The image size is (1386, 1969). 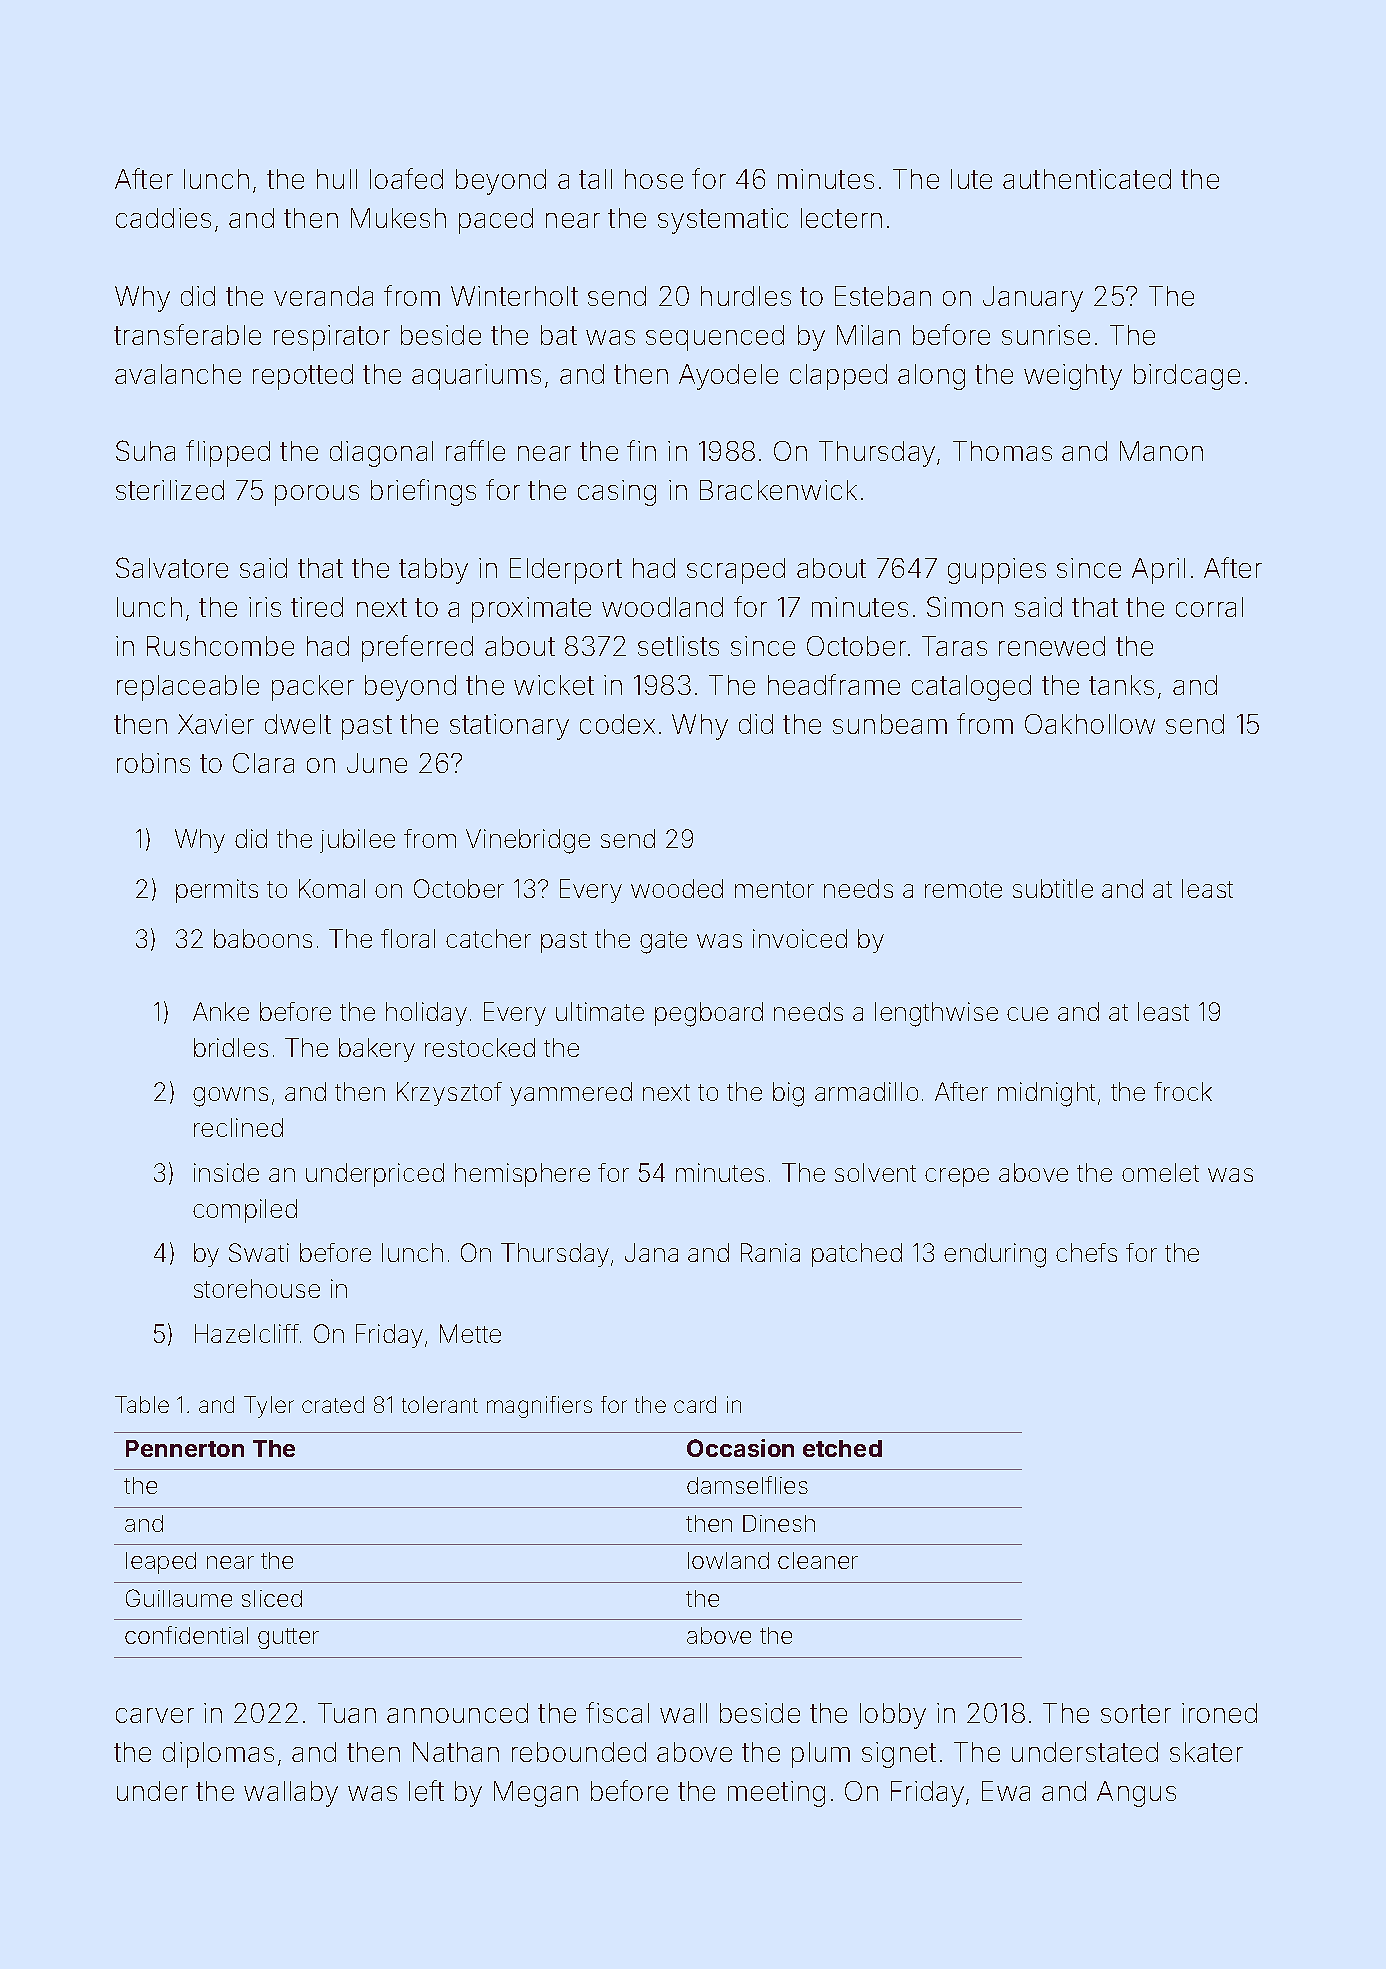 I want to click on yammered, so click(x=571, y=1094).
